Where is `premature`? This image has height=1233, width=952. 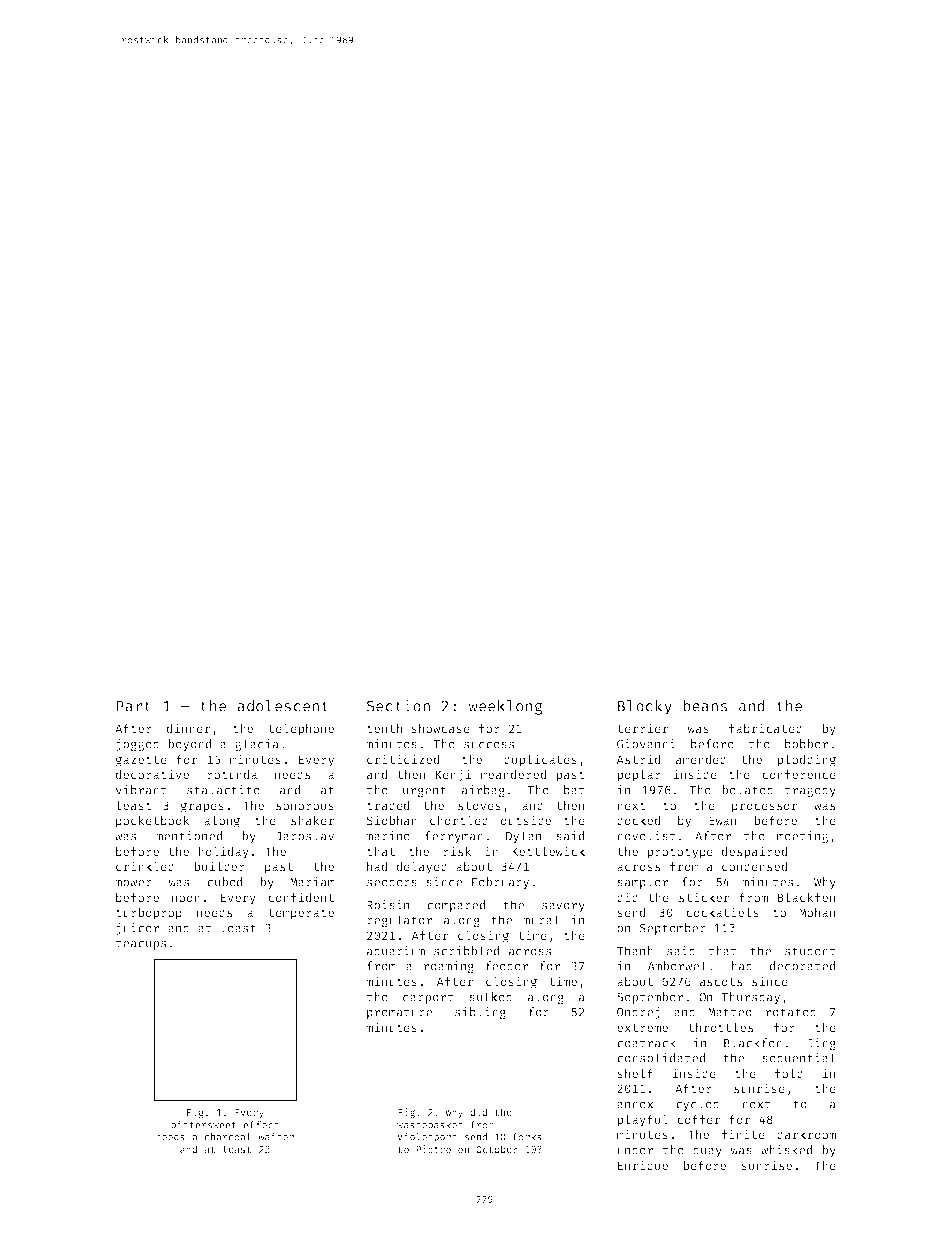
premature is located at coordinates (399, 1013).
